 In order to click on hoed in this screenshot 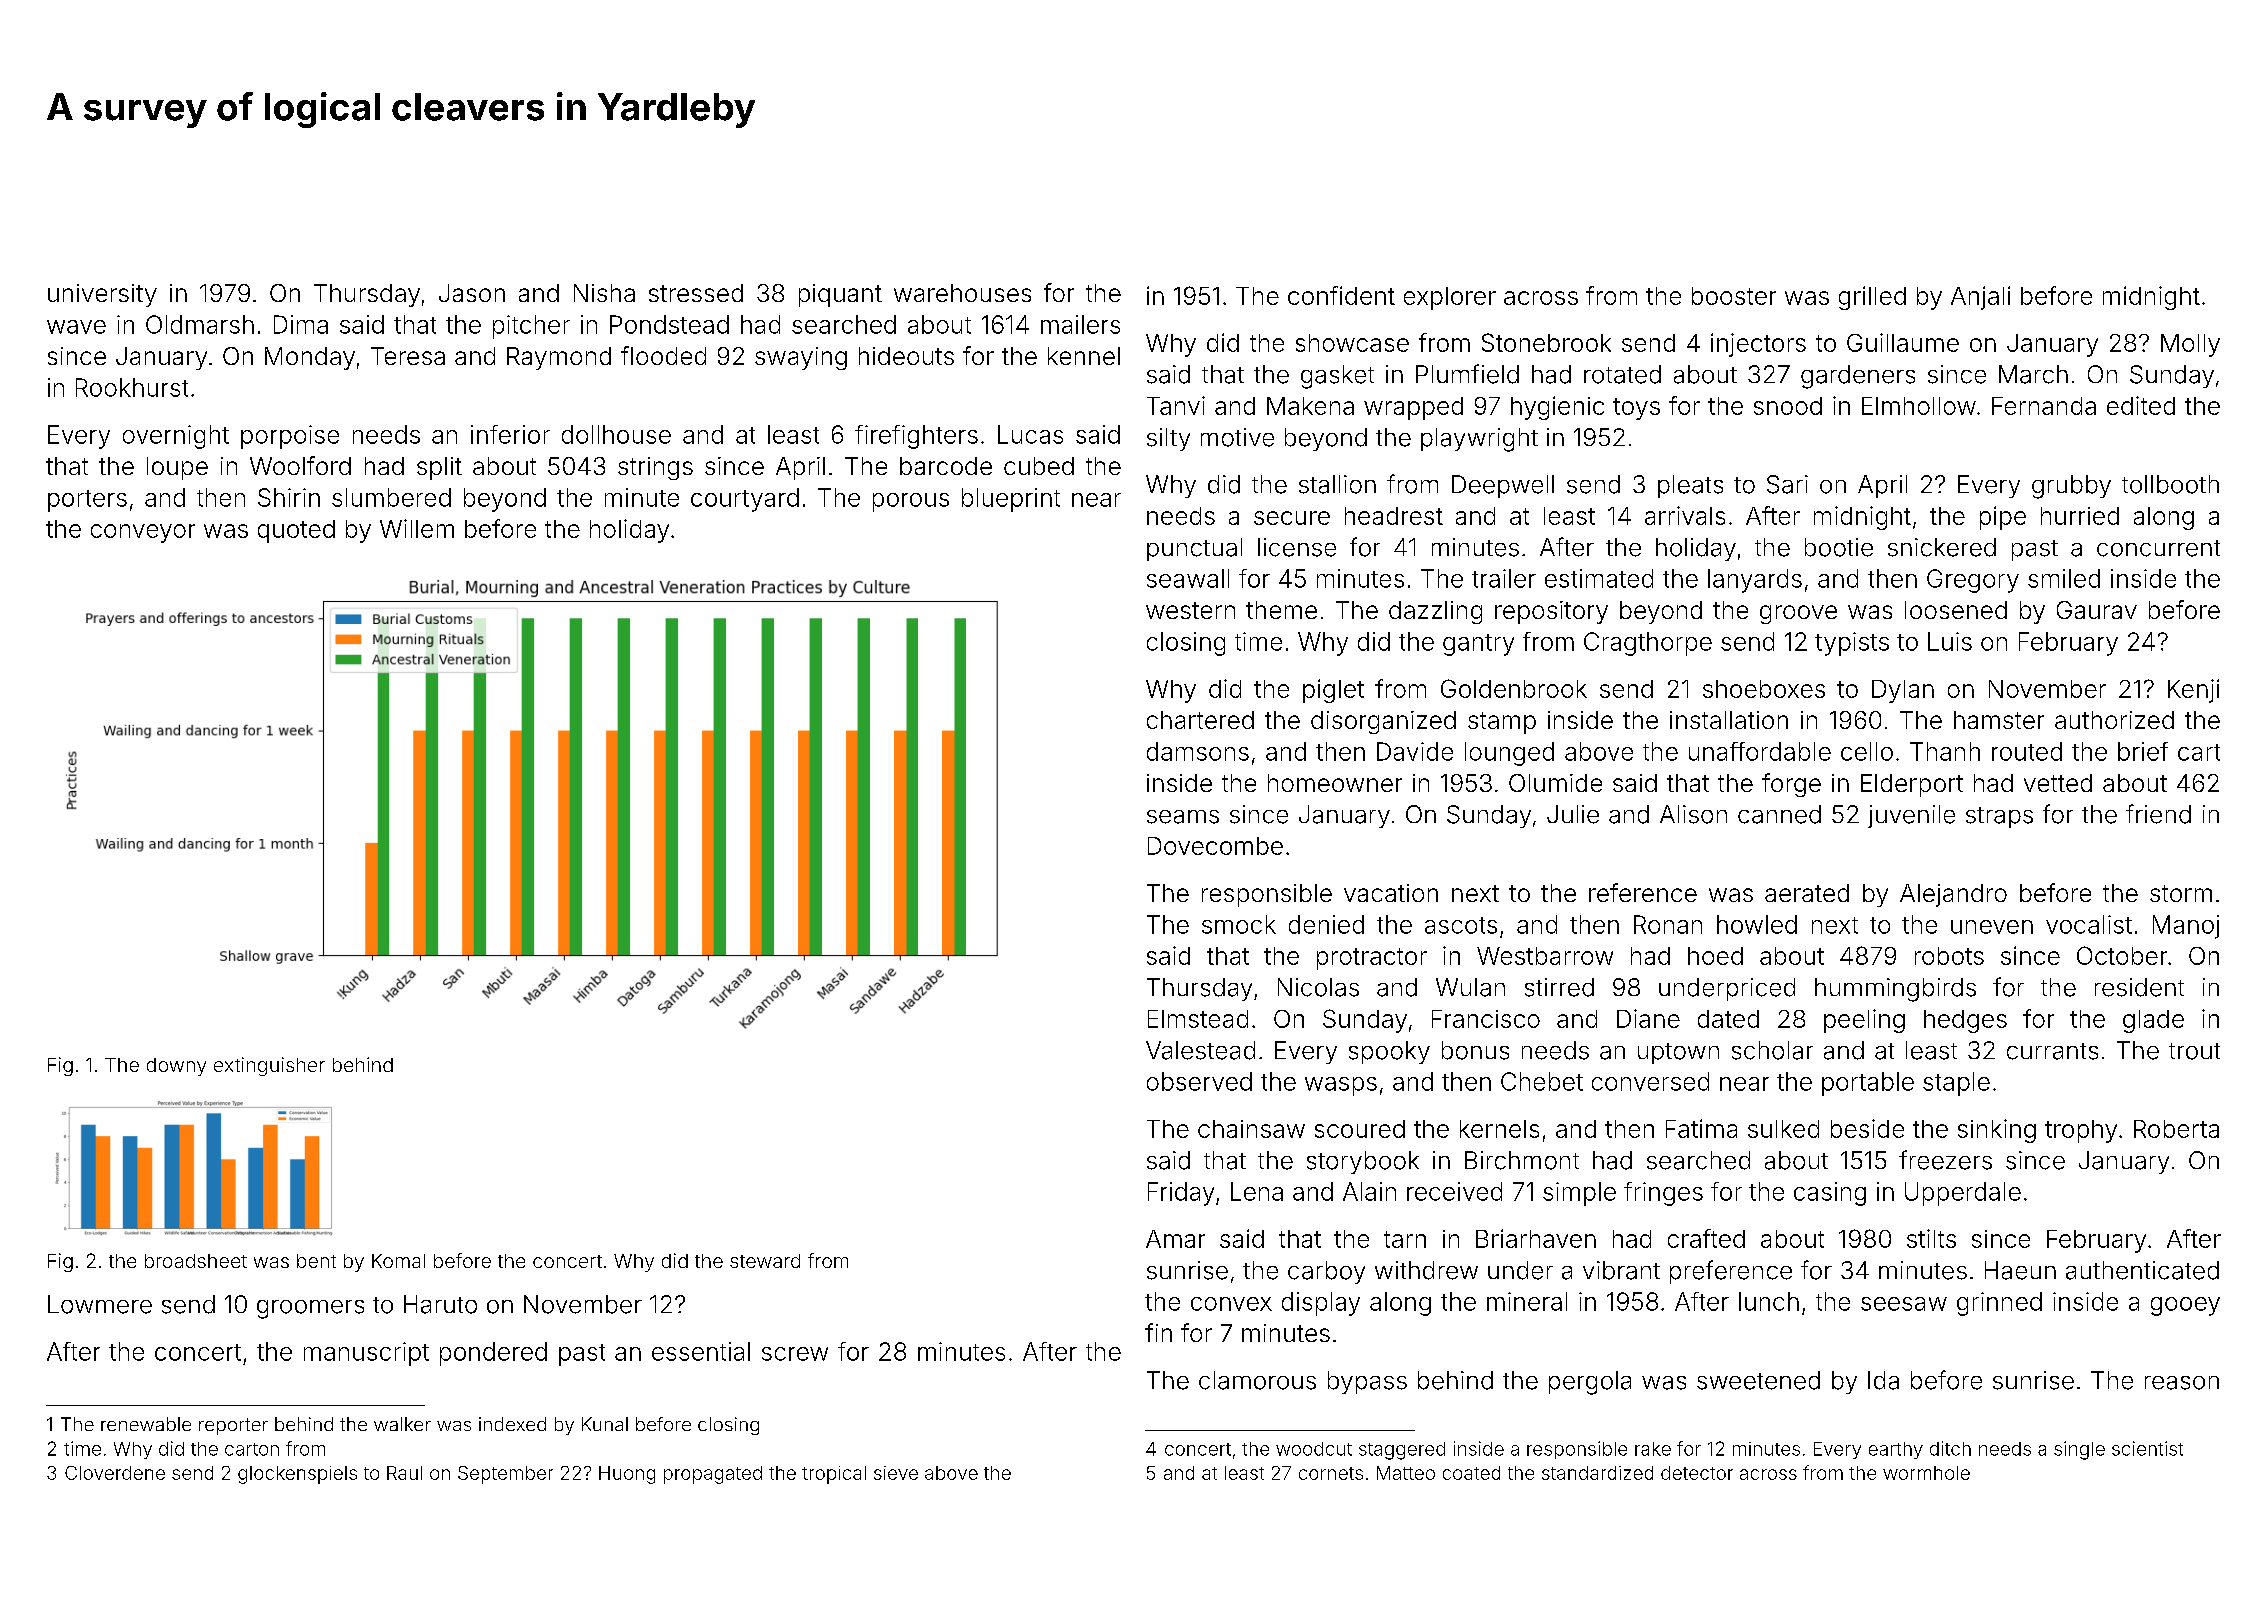, I will do `click(1715, 956)`.
